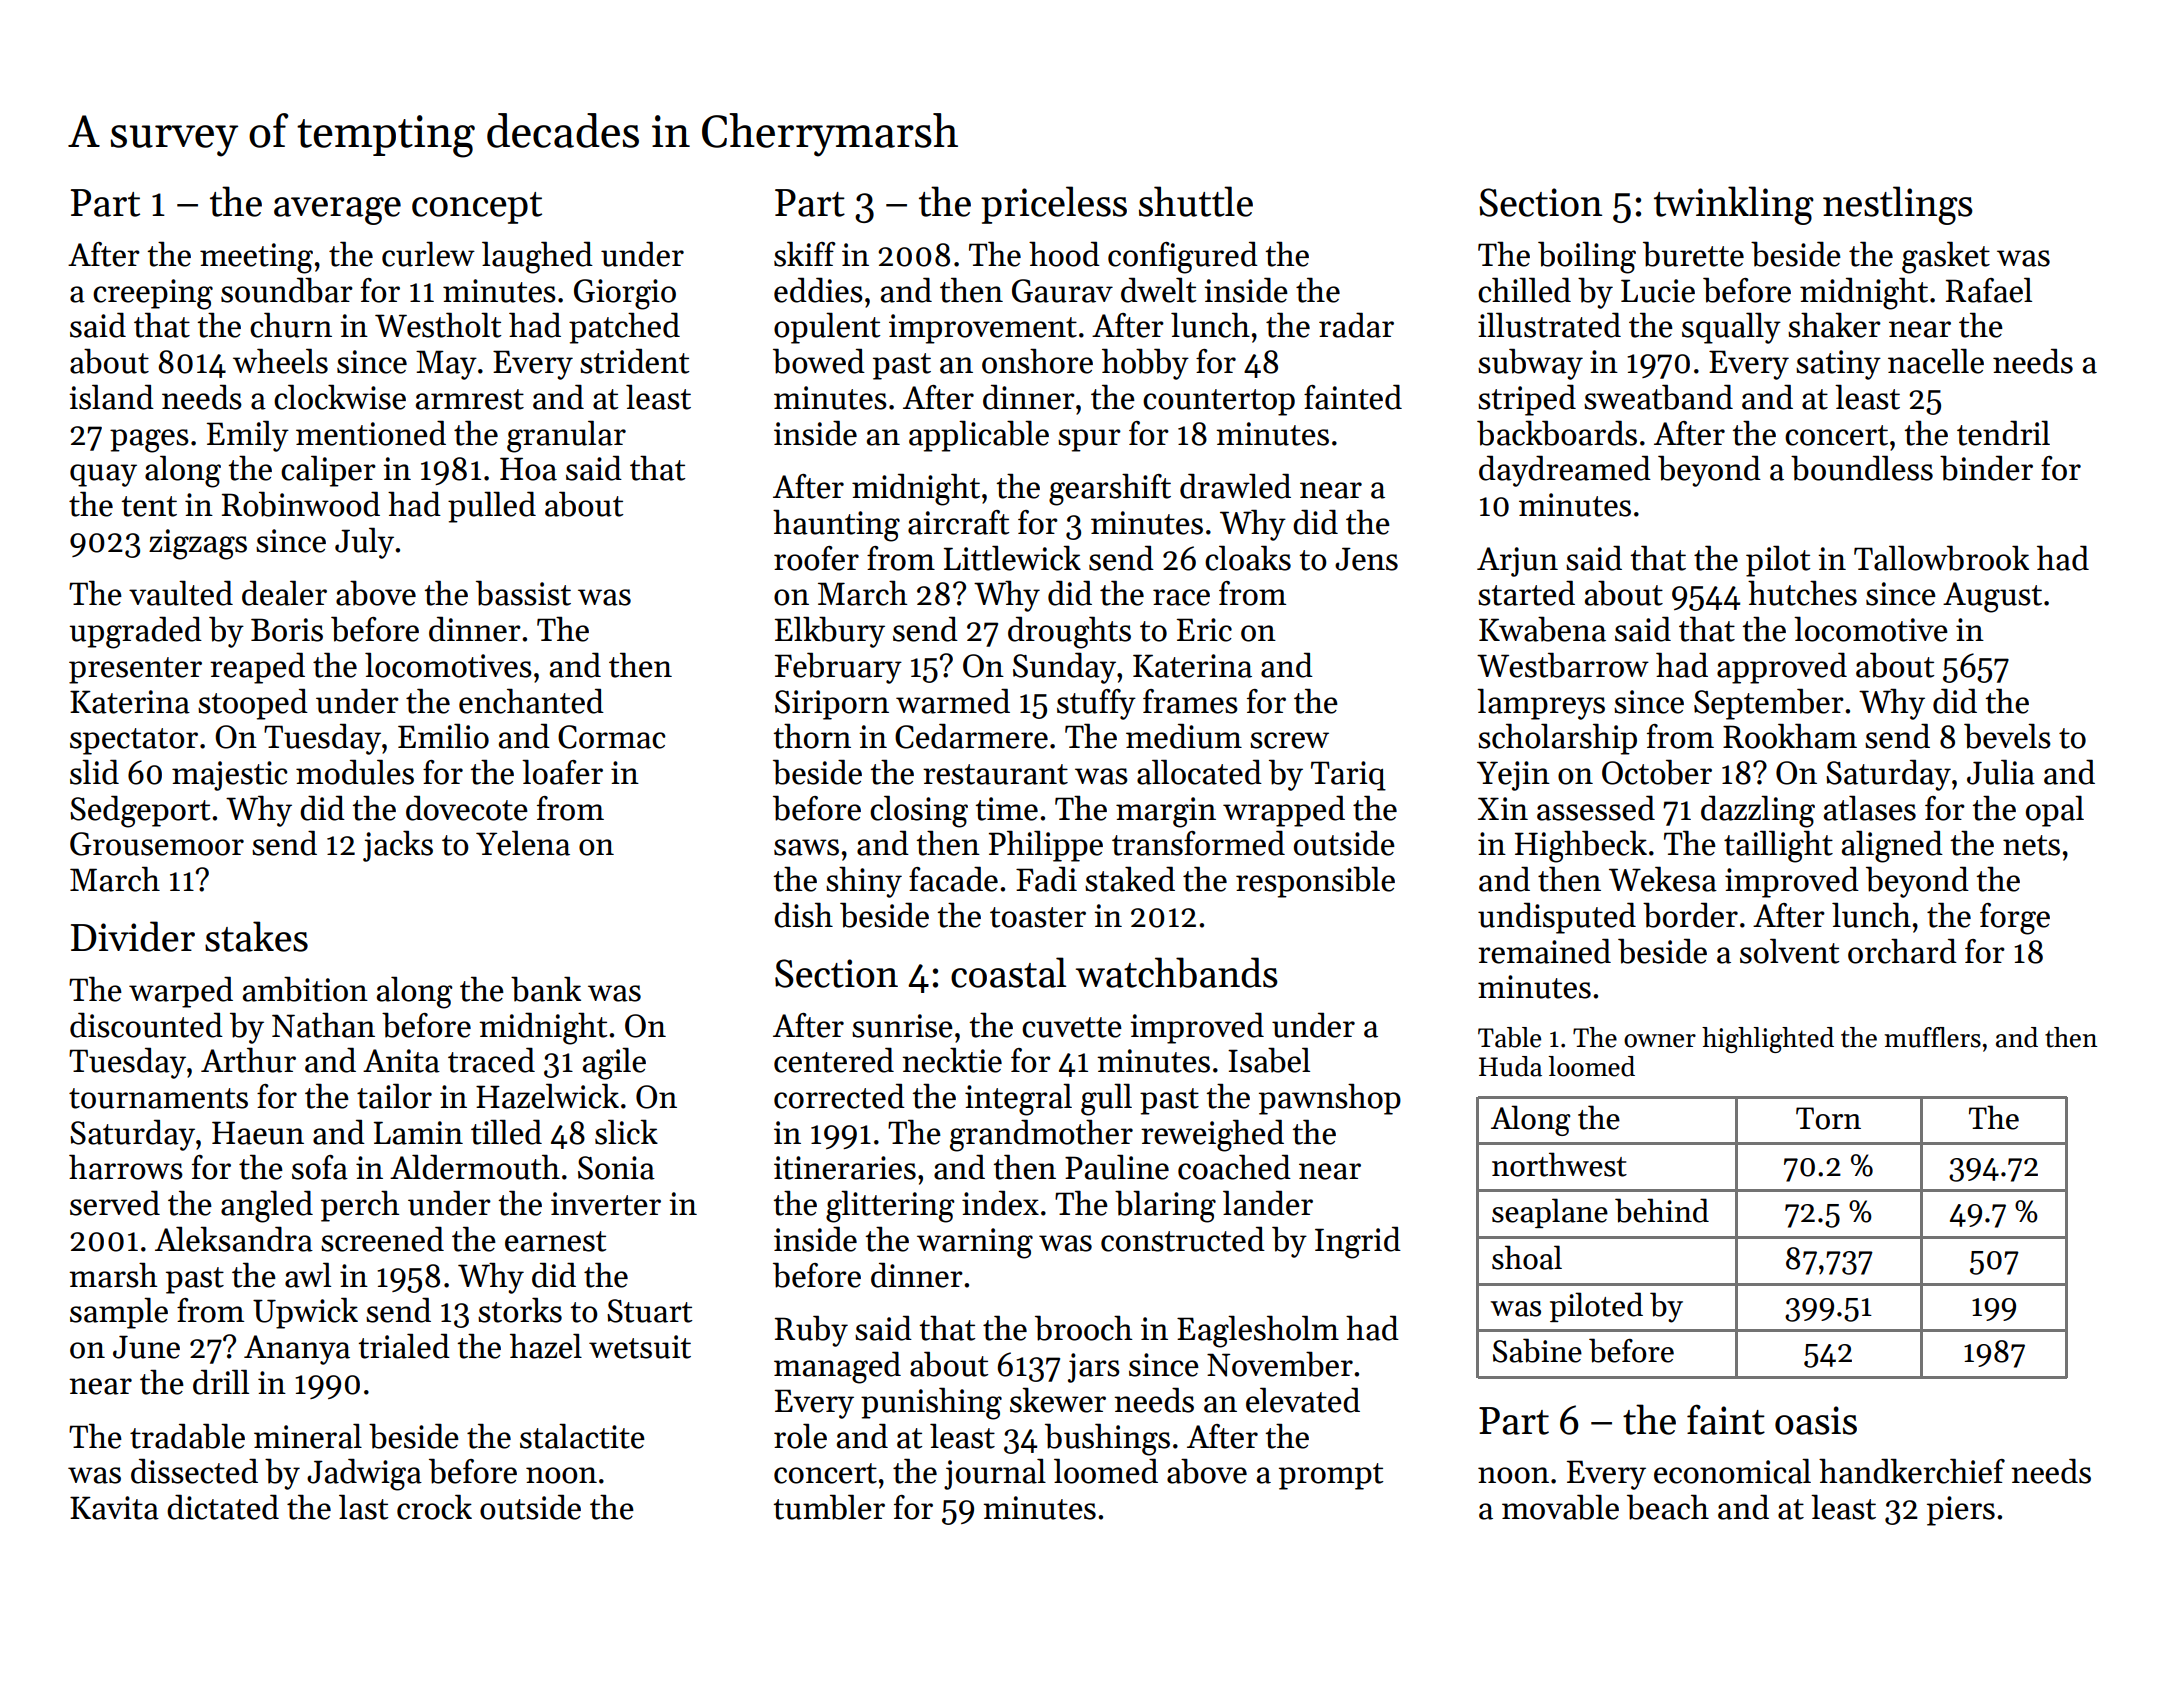  I want to click on twinkling, so click(1734, 205).
